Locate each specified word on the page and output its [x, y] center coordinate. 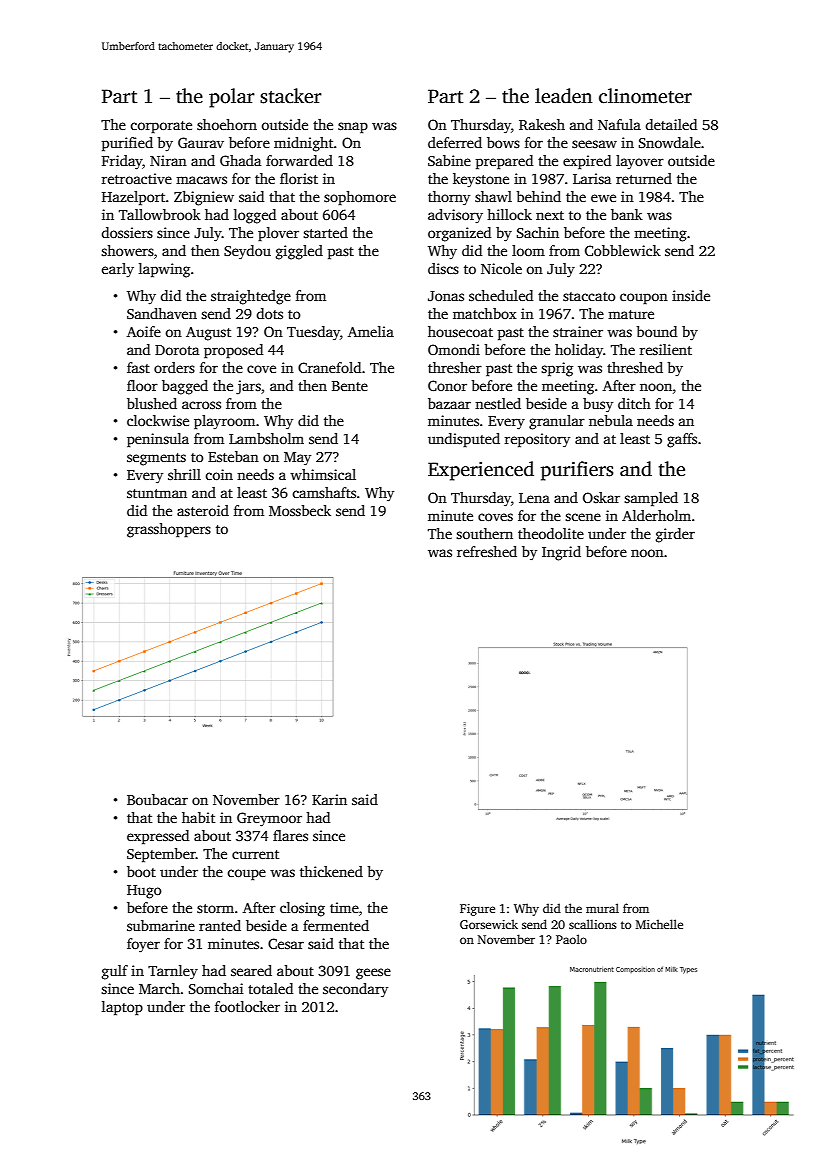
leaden [563, 96]
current [255, 854]
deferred [455, 142]
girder [675, 535]
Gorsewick [489, 924]
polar [232, 98]
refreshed [487, 551]
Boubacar [157, 799]
